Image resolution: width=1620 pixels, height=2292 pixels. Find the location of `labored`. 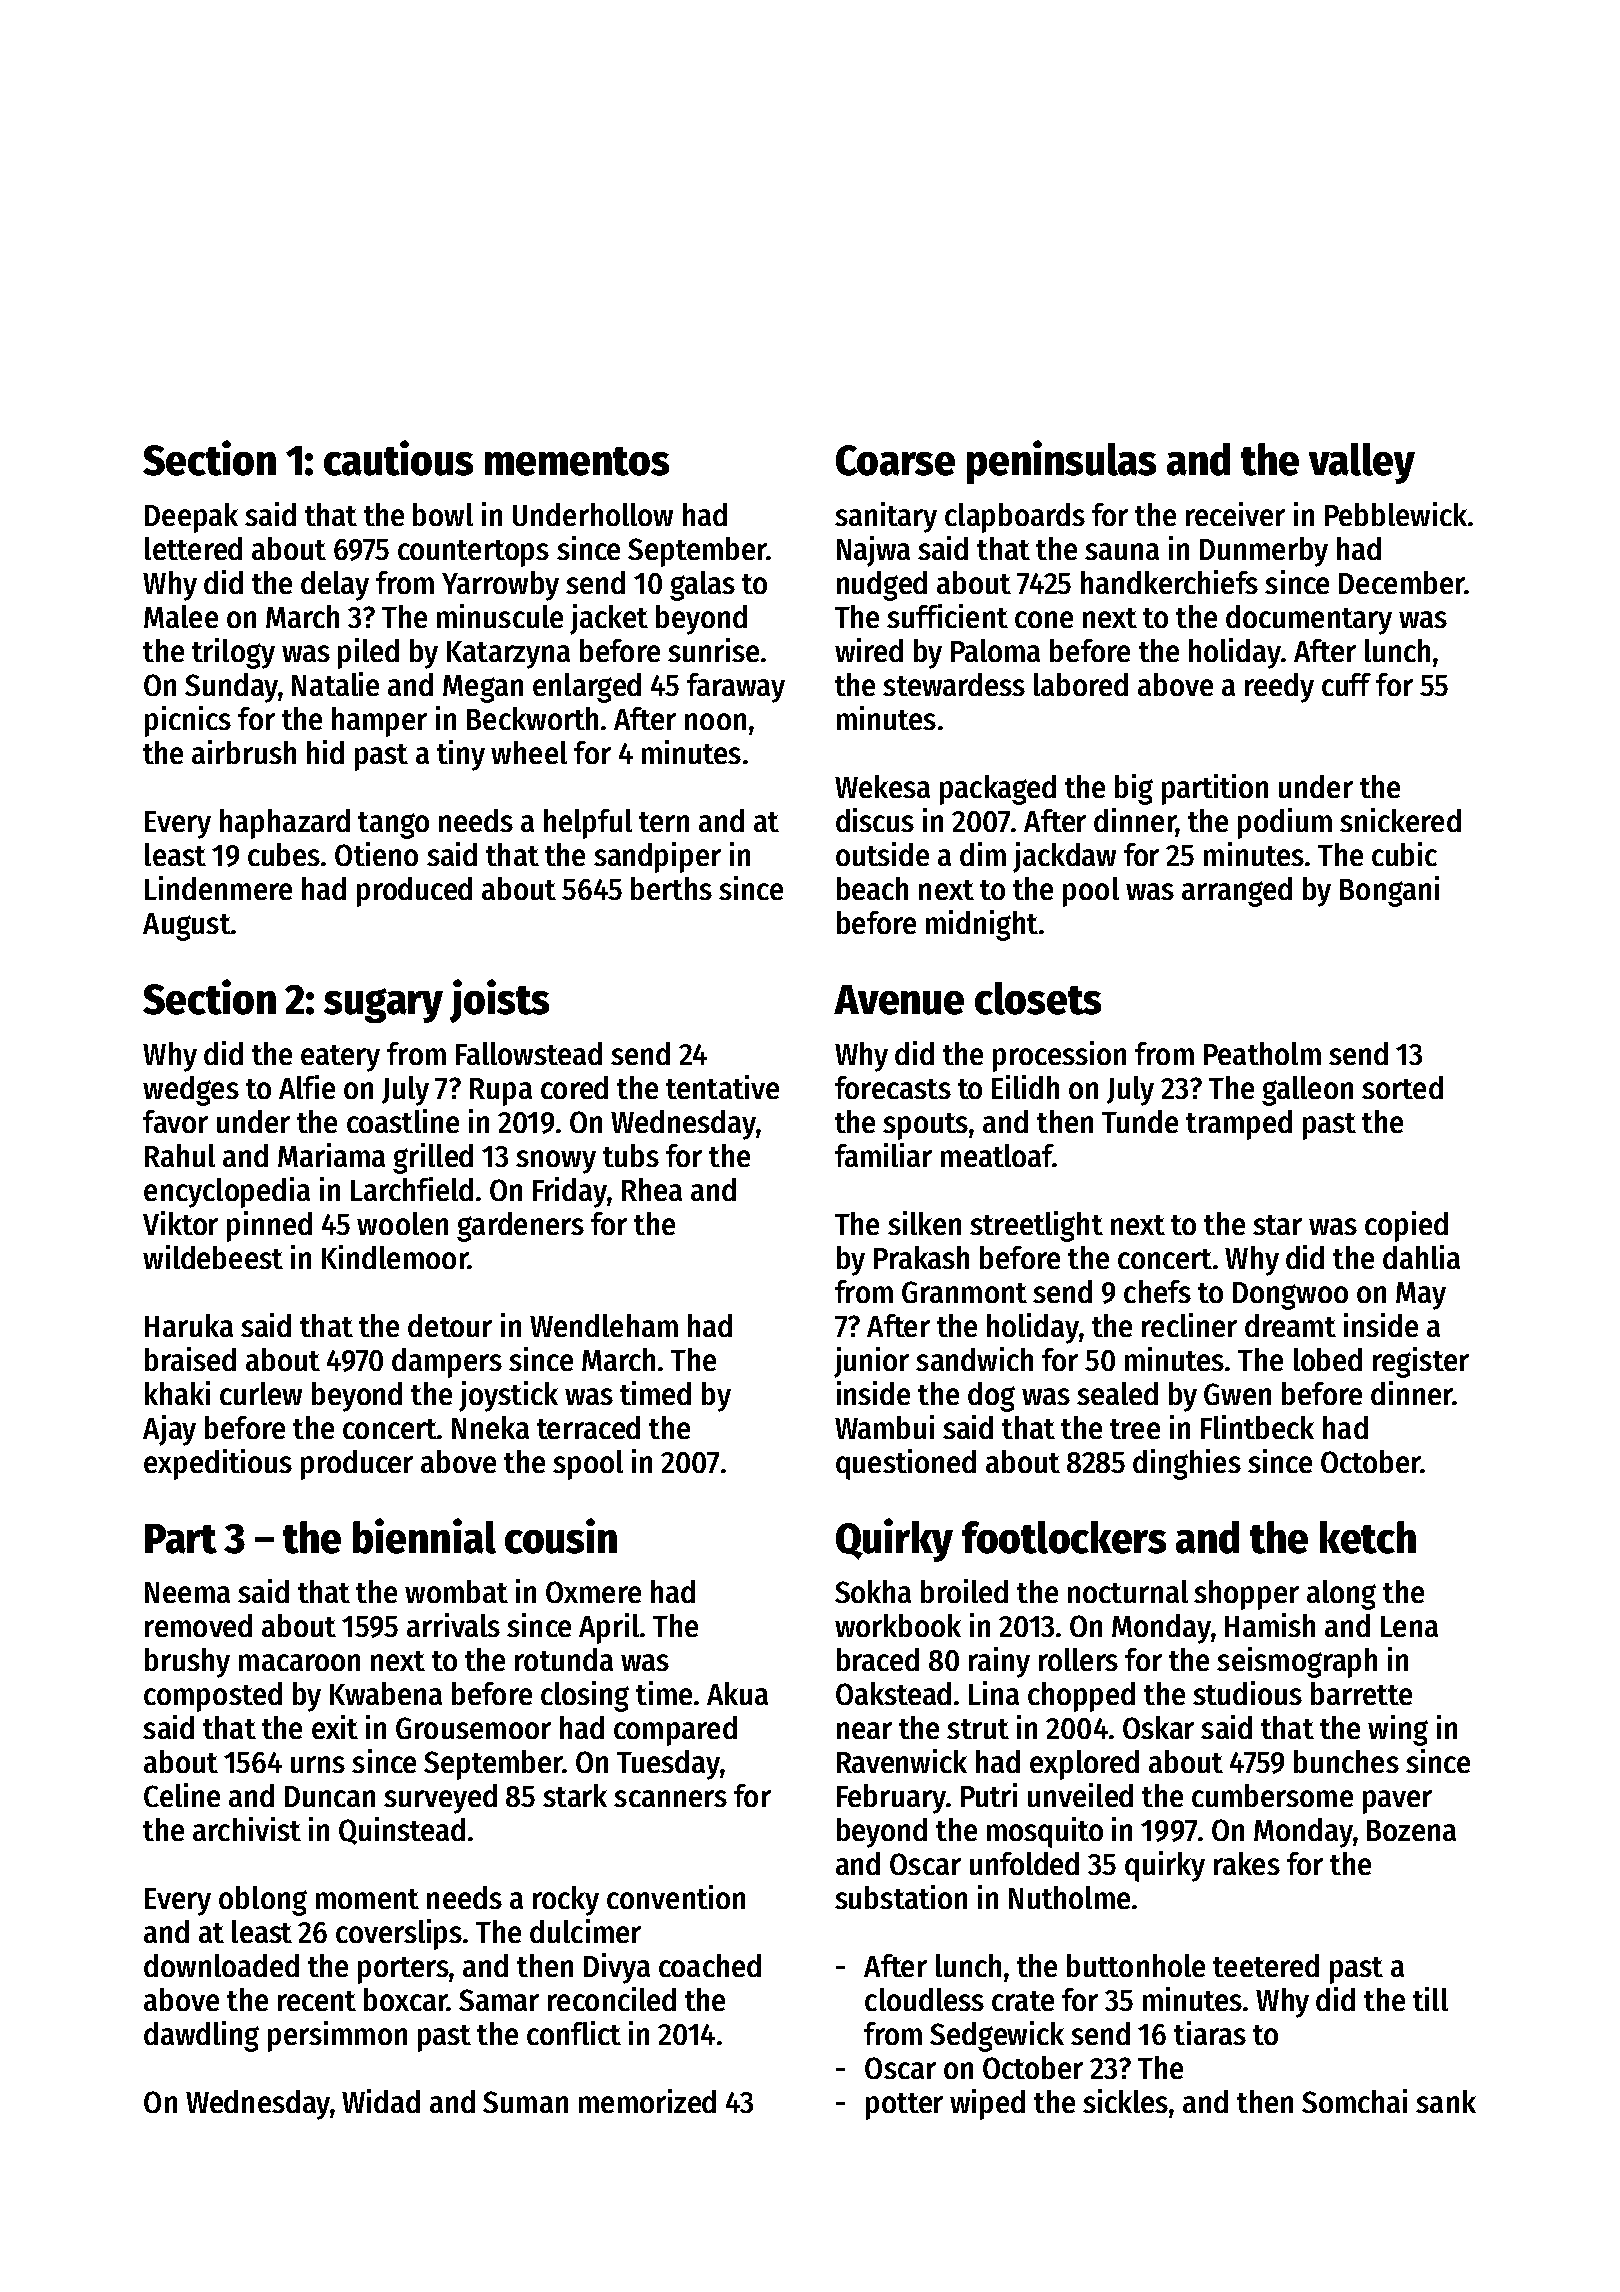

labored is located at coordinates (1081, 684).
